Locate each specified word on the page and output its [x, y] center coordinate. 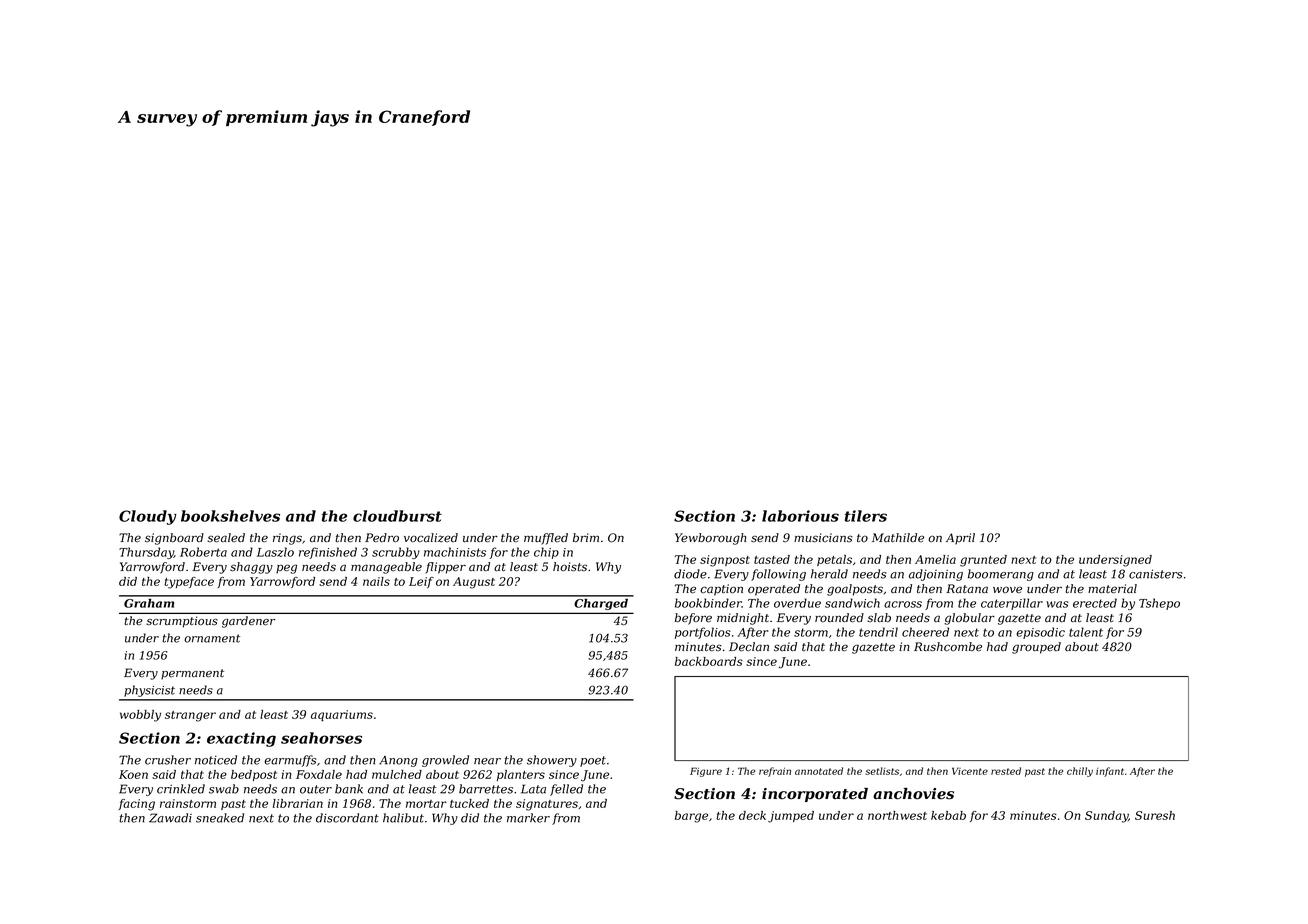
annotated [819, 771]
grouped [1036, 648]
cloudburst [397, 516]
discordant [347, 818]
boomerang [1001, 575]
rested [1006, 771]
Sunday [1106, 817]
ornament [212, 638]
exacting [241, 739]
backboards [709, 661]
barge [691, 817]
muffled [546, 539]
